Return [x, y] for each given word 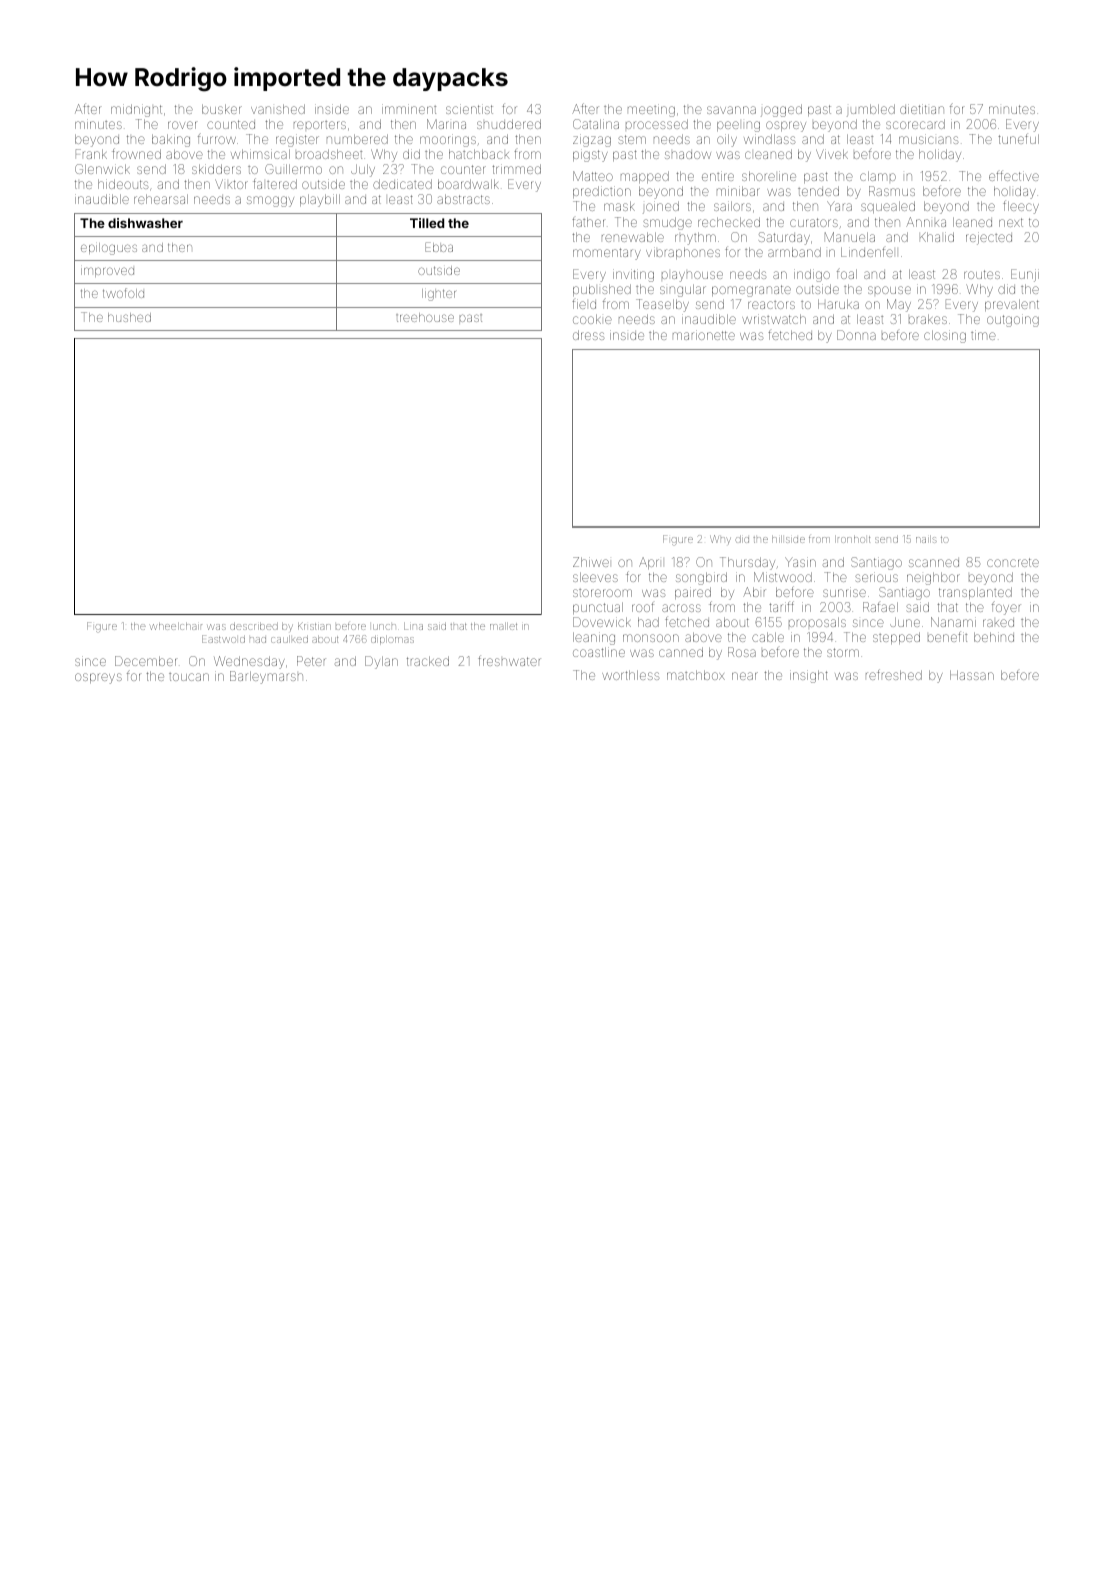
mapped [645, 177]
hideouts [123, 184]
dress [588, 335]
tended [818, 191]
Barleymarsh [266, 677]
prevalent [1012, 305]
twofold [123, 293]
